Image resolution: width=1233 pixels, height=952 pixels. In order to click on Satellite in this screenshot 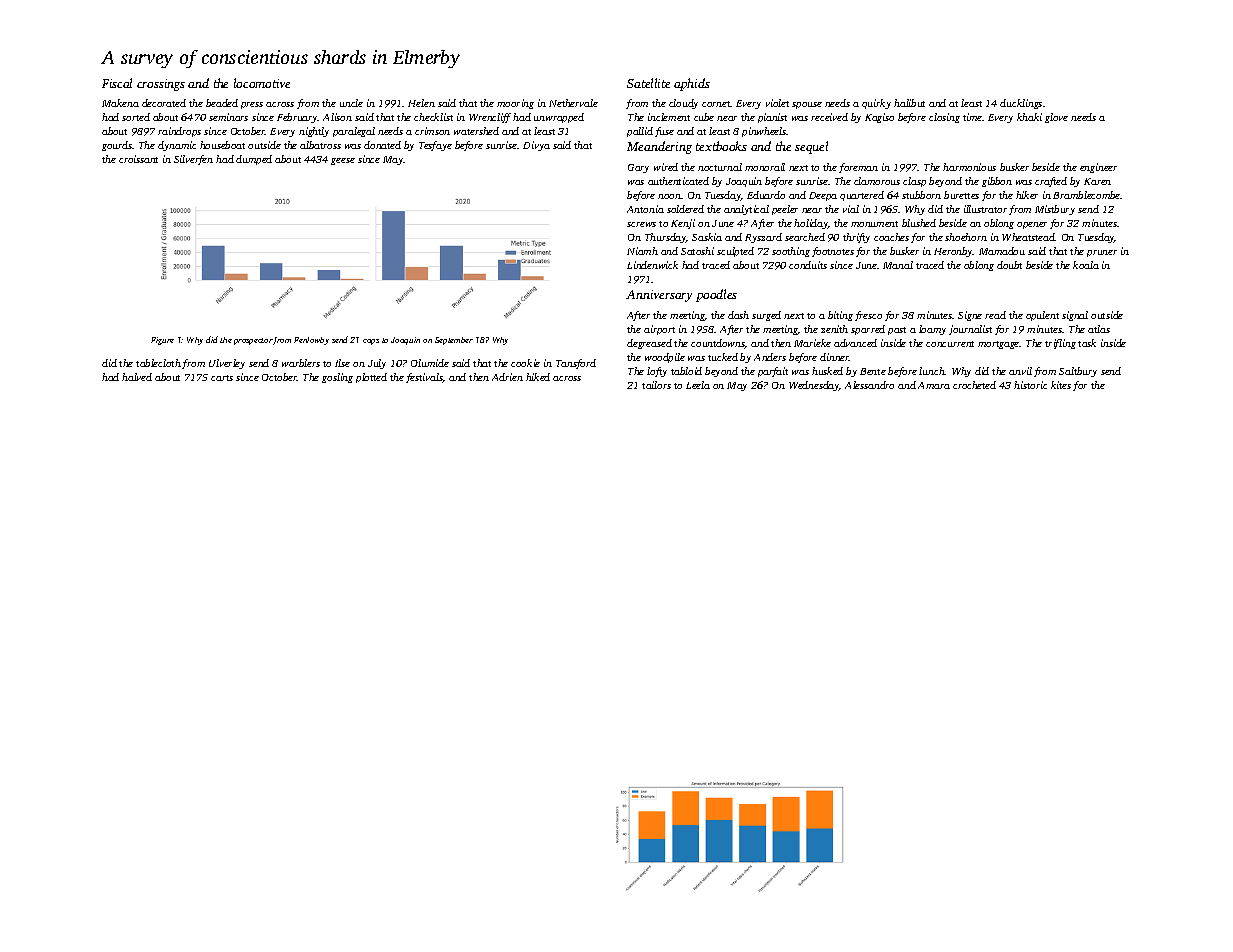, I will do `click(648, 83)`.
